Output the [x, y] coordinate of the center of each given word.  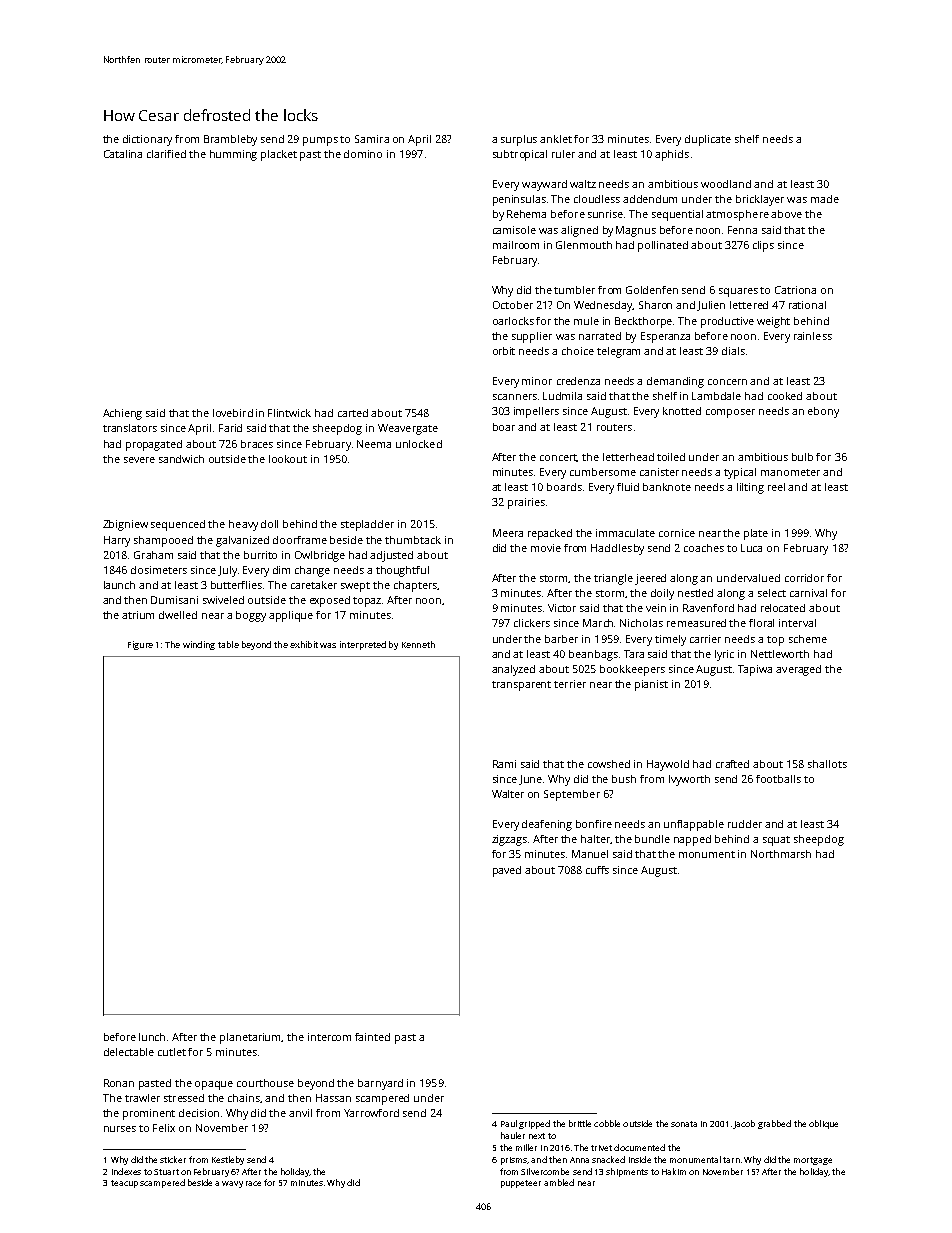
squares [738, 292]
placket [279, 155]
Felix [164, 1128]
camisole [514, 230]
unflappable [694, 825]
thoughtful [402, 571]
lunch [152, 1037]
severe [139, 460]
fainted [372, 1037]
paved [507, 871]
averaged [798, 670]
